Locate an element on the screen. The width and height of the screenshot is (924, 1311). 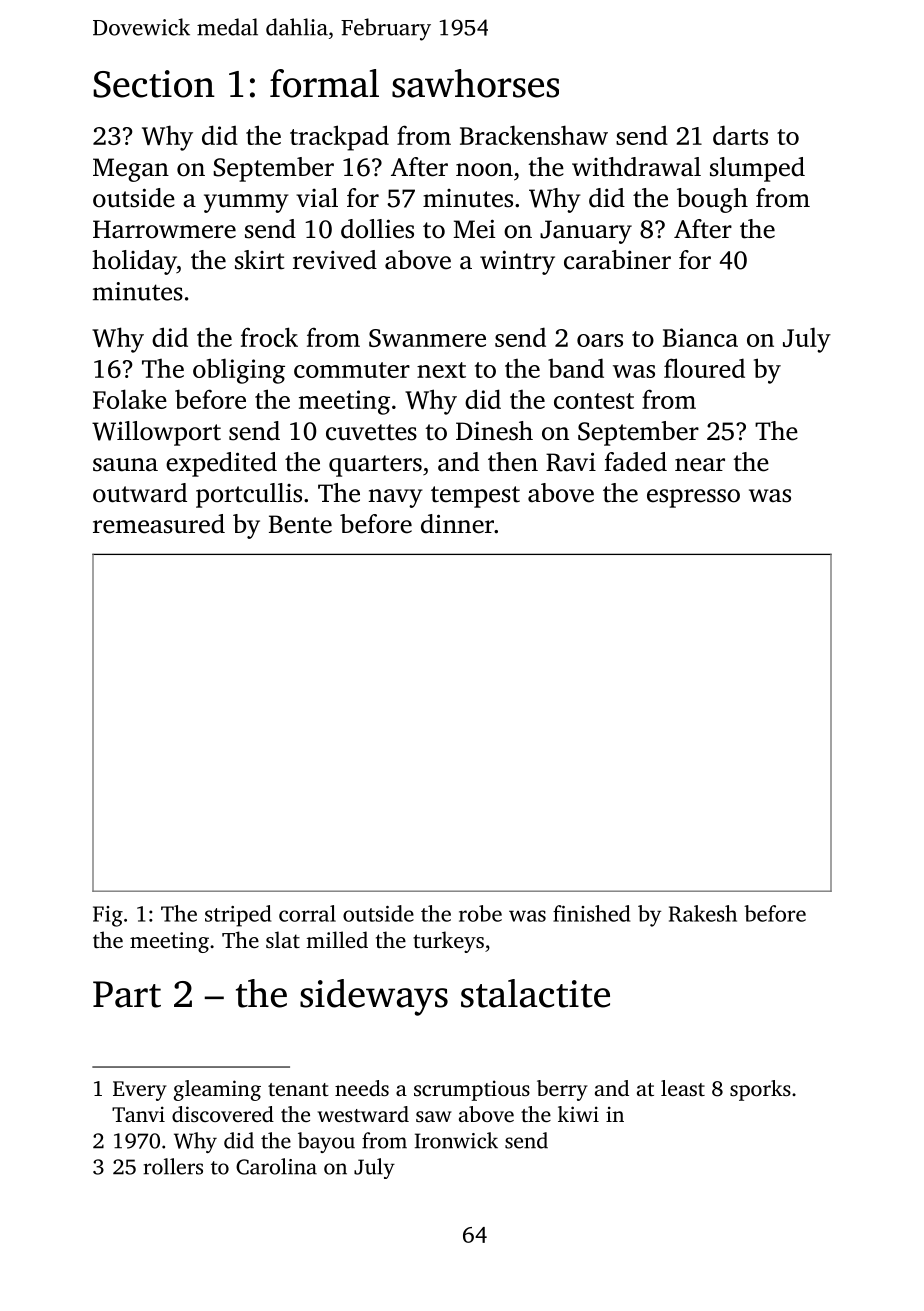
sawhorses is located at coordinates (475, 83).
